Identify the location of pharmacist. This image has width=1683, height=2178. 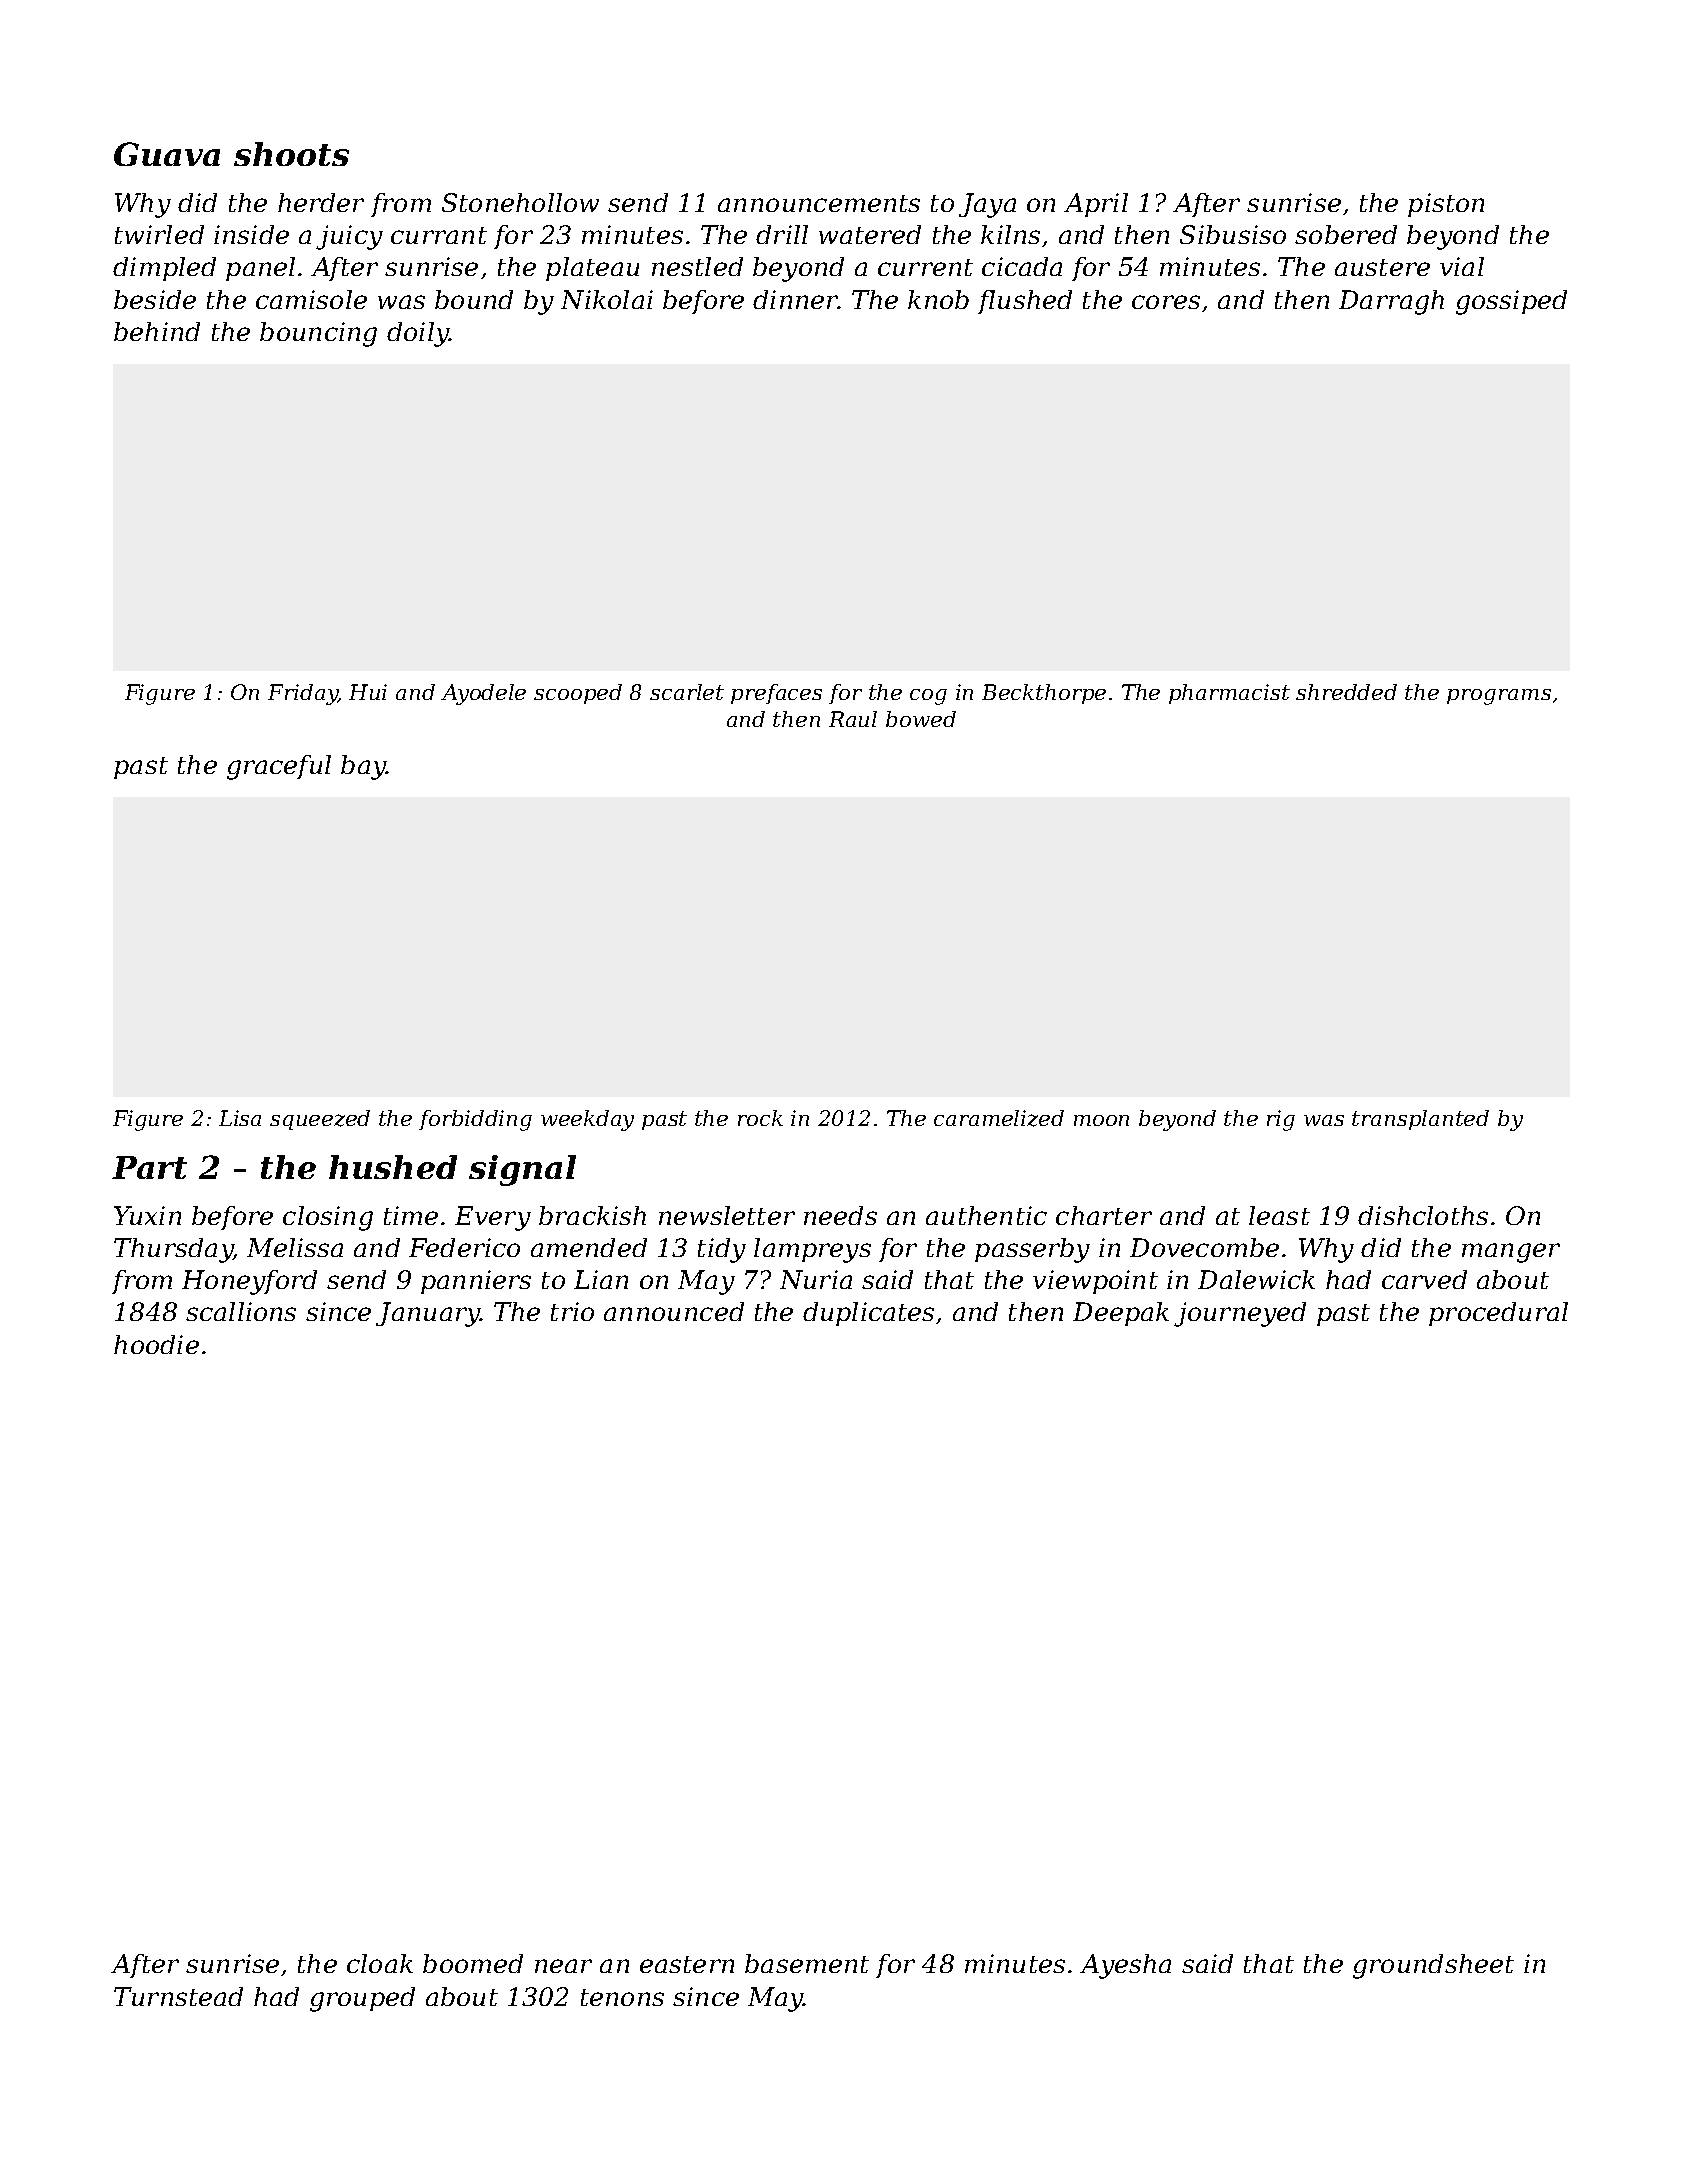
(1229, 694).
